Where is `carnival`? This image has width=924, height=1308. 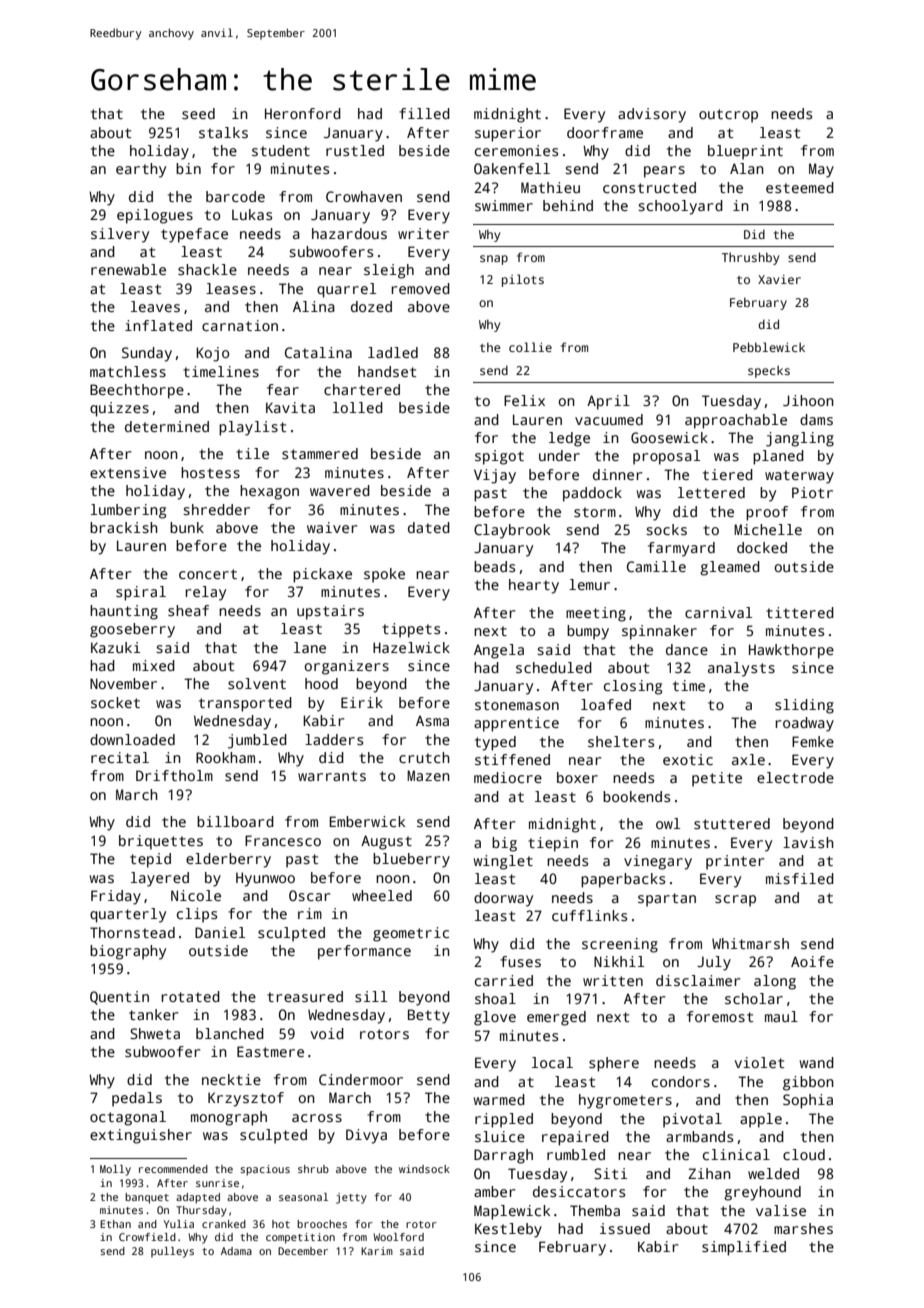 carnival is located at coordinates (718, 612).
